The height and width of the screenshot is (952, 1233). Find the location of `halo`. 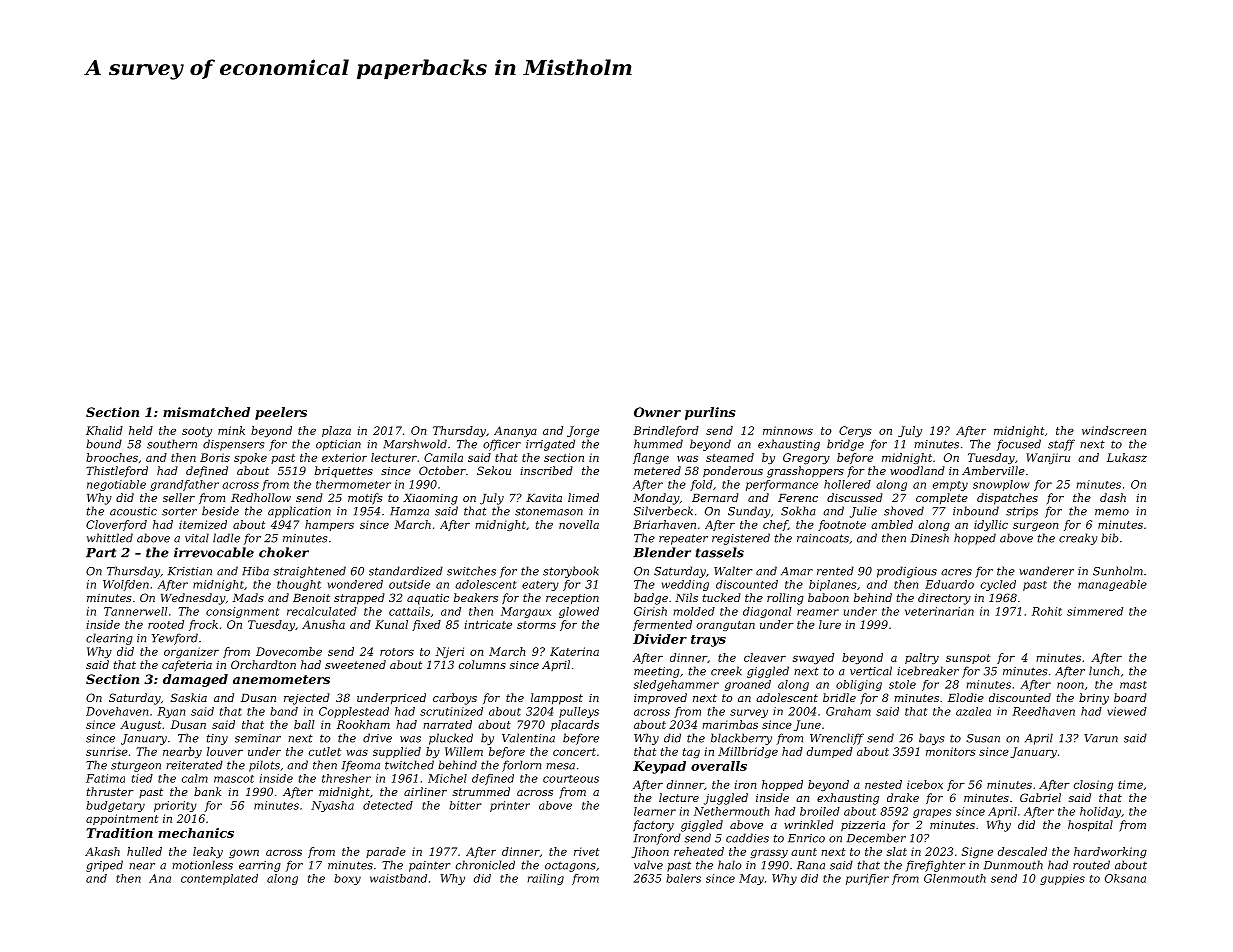

halo is located at coordinates (730, 865).
